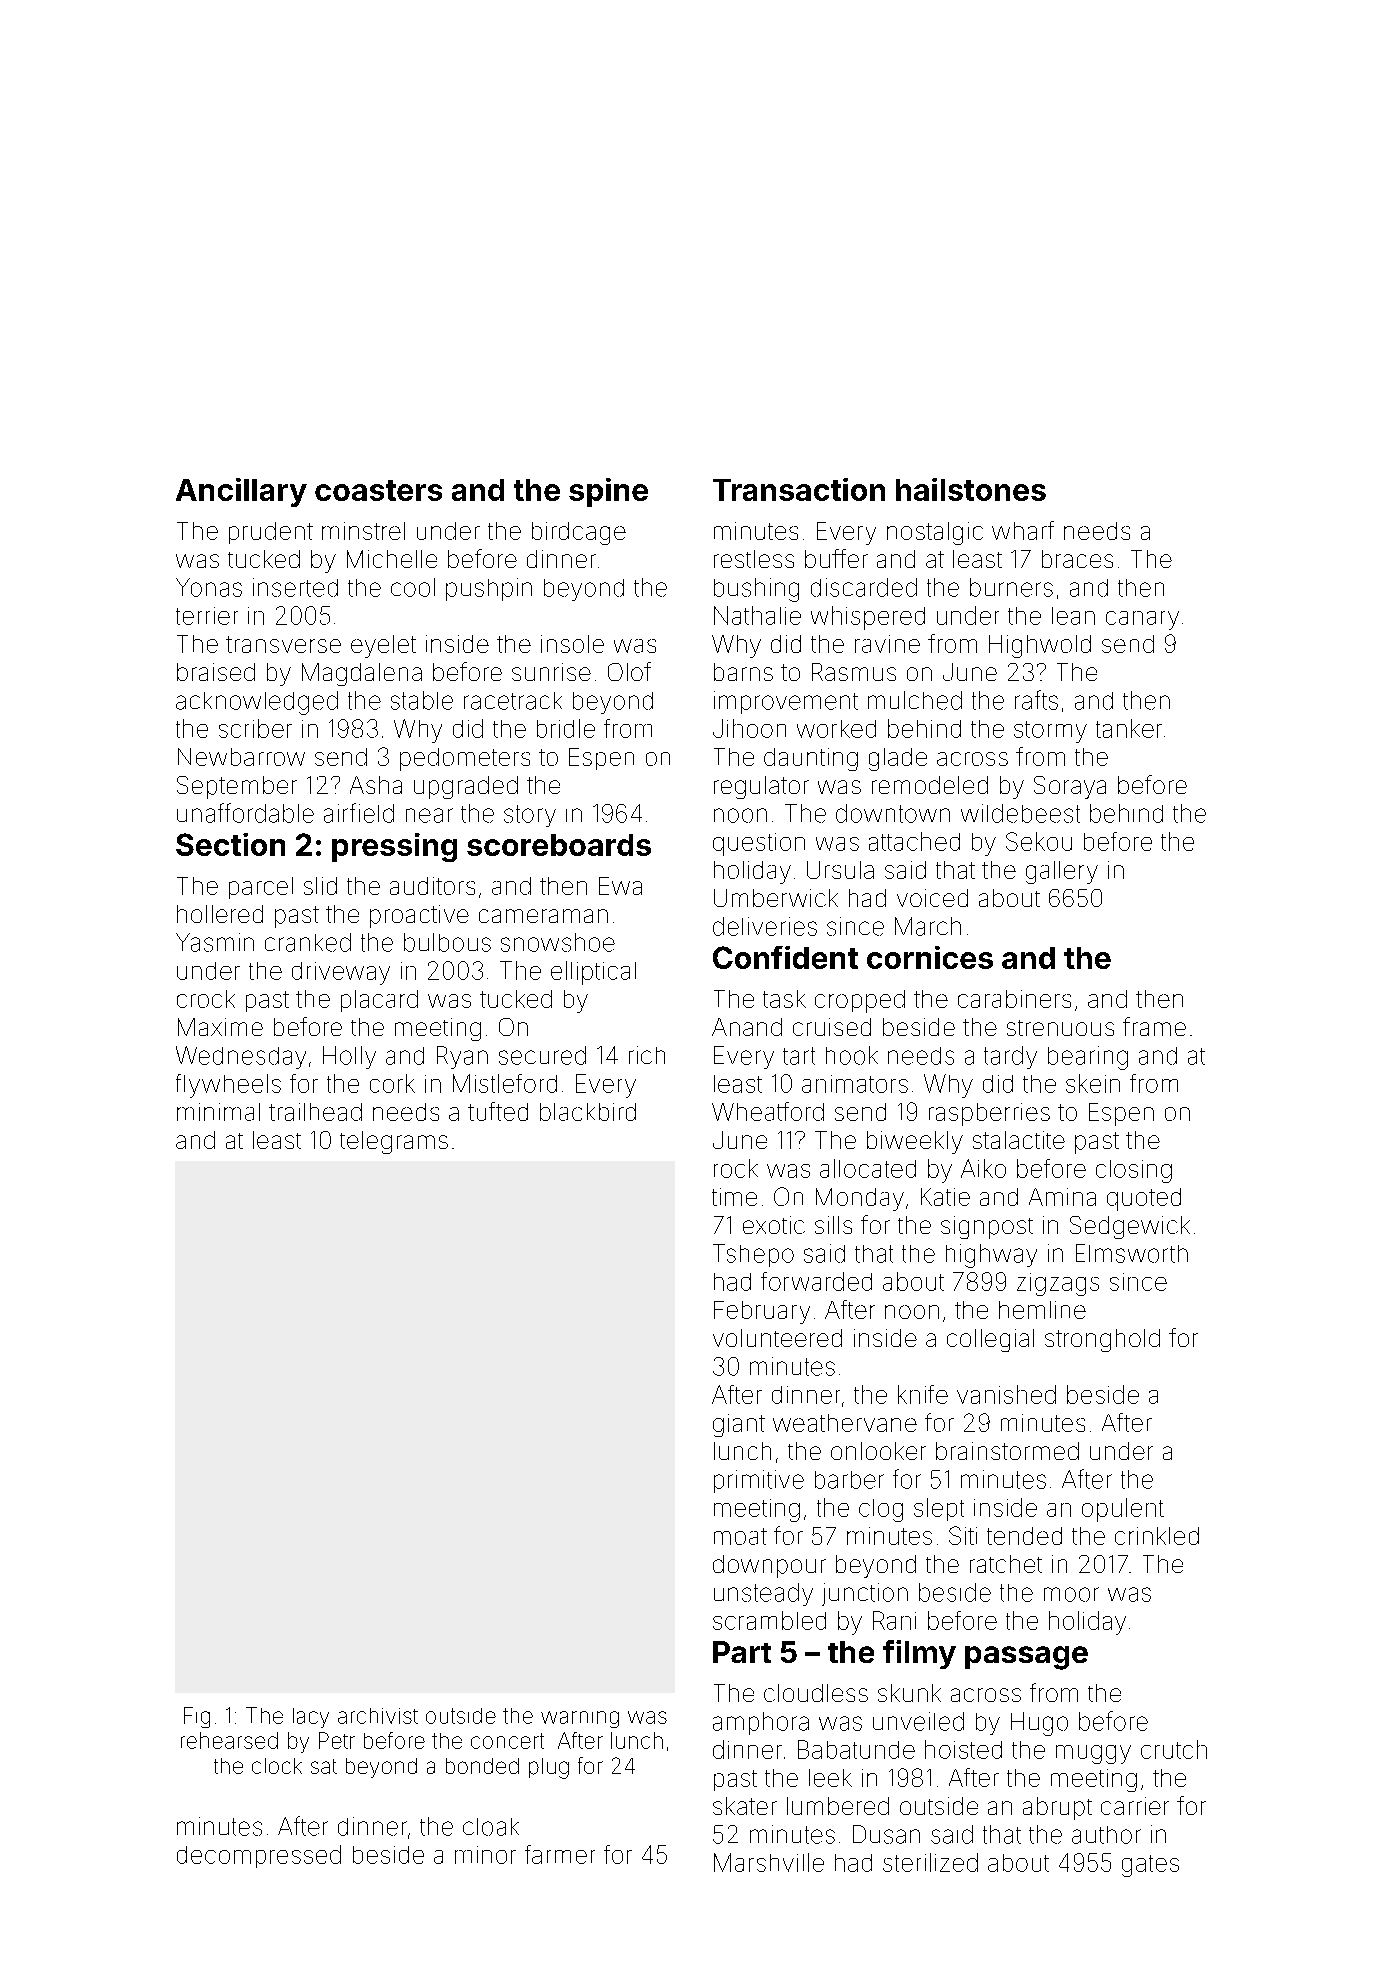 The width and height of the screenshot is (1386, 1969). Describe the element at coordinates (580, 1719) in the screenshot. I see `warning` at that location.
